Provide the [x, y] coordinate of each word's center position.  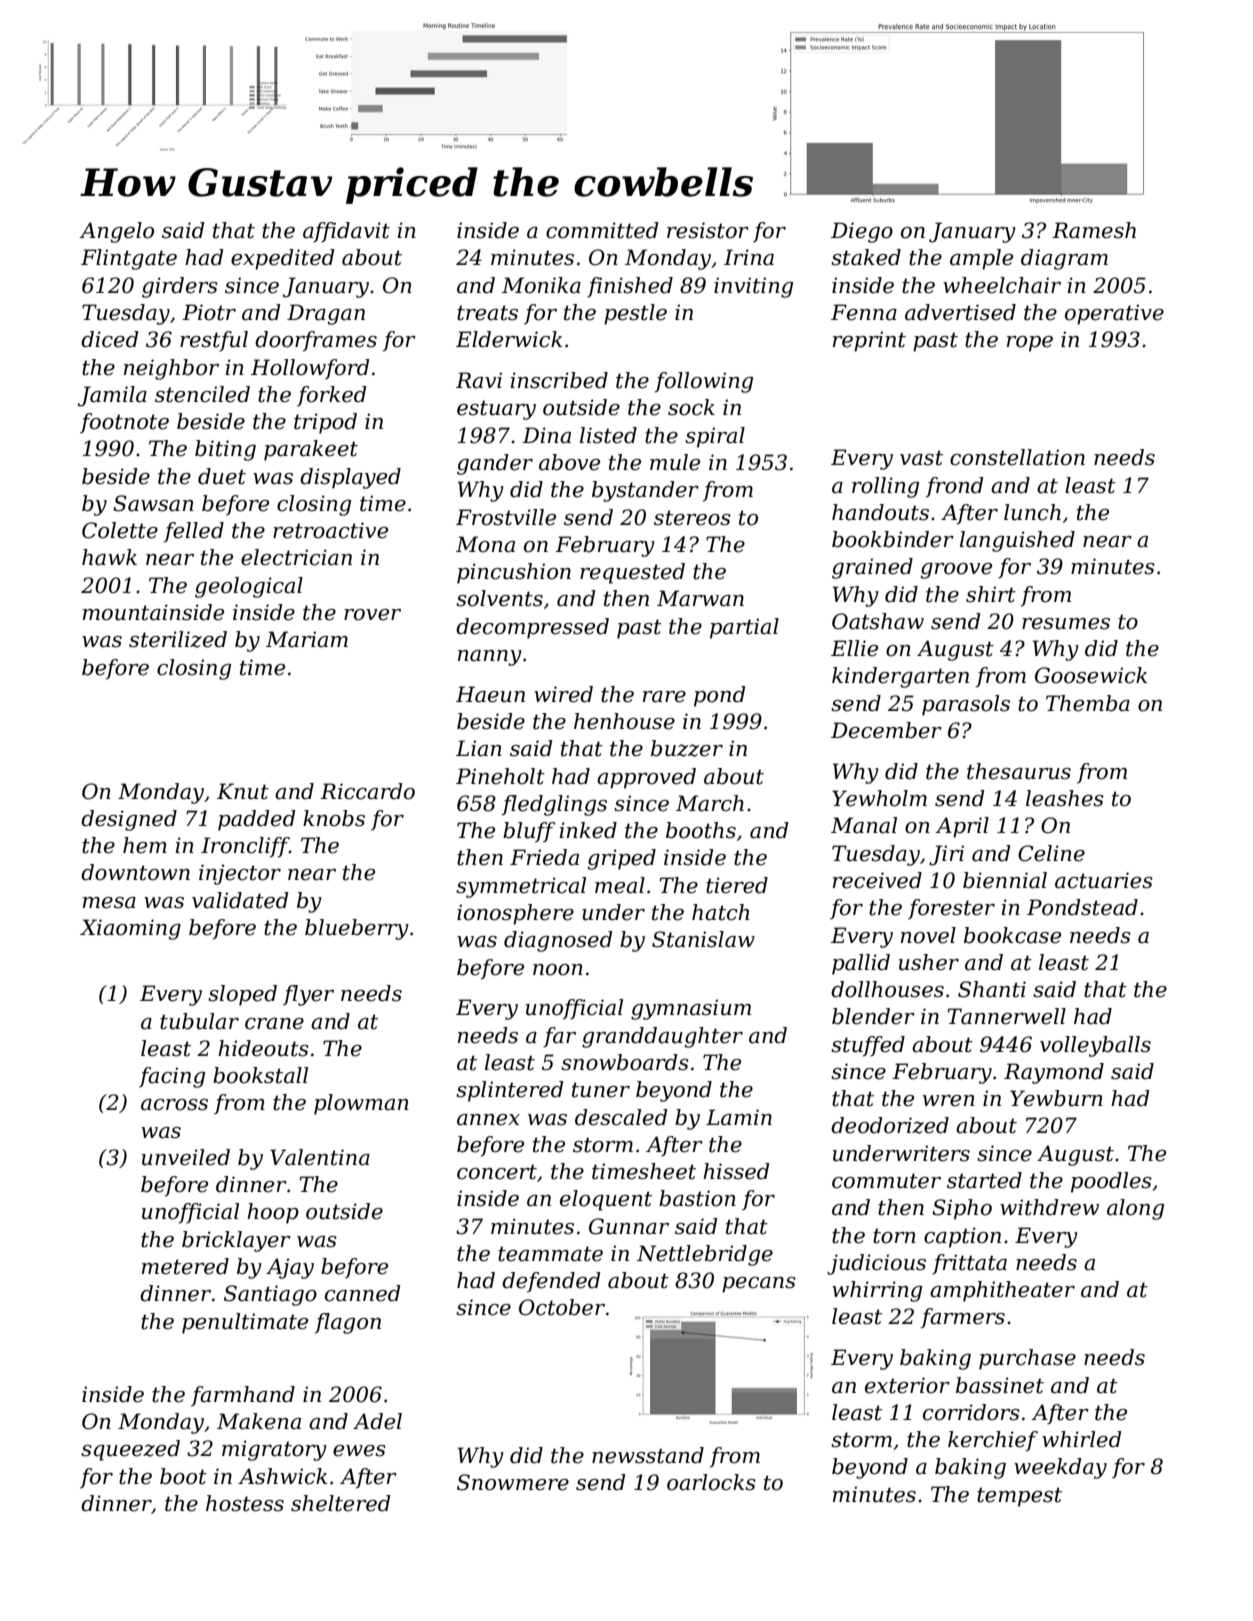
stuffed [868, 1046]
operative [1114, 314]
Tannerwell [1006, 1016]
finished [630, 287]
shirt [991, 594]
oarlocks [711, 1482]
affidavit [346, 232]
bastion [697, 1198]
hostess [245, 1503]
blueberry [357, 929]
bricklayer [236, 1241]
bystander [645, 491]
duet [222, 476]
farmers [963, 1318]
